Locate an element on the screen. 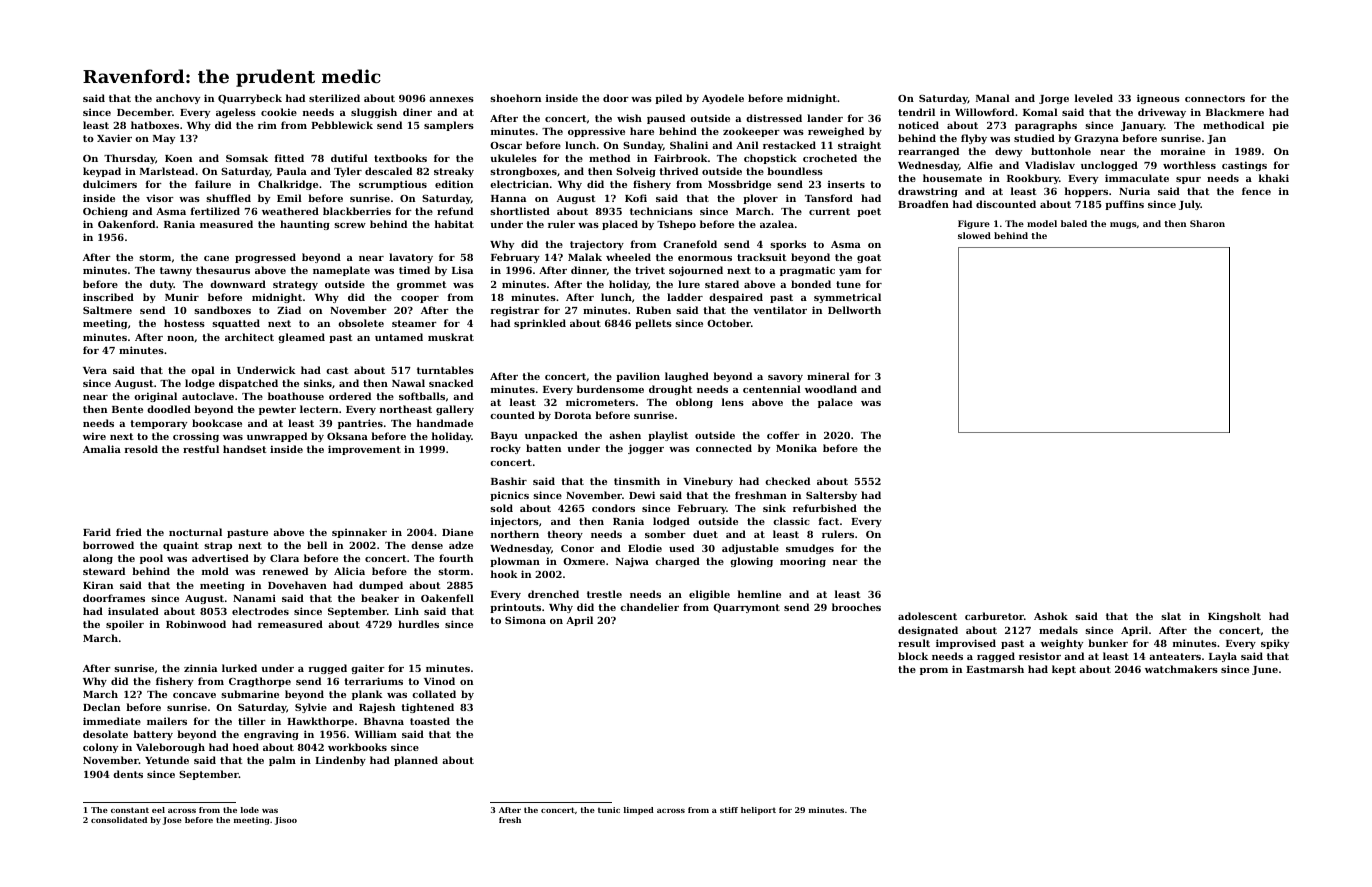  watchmakers is located at coordinates (1181, 669).
